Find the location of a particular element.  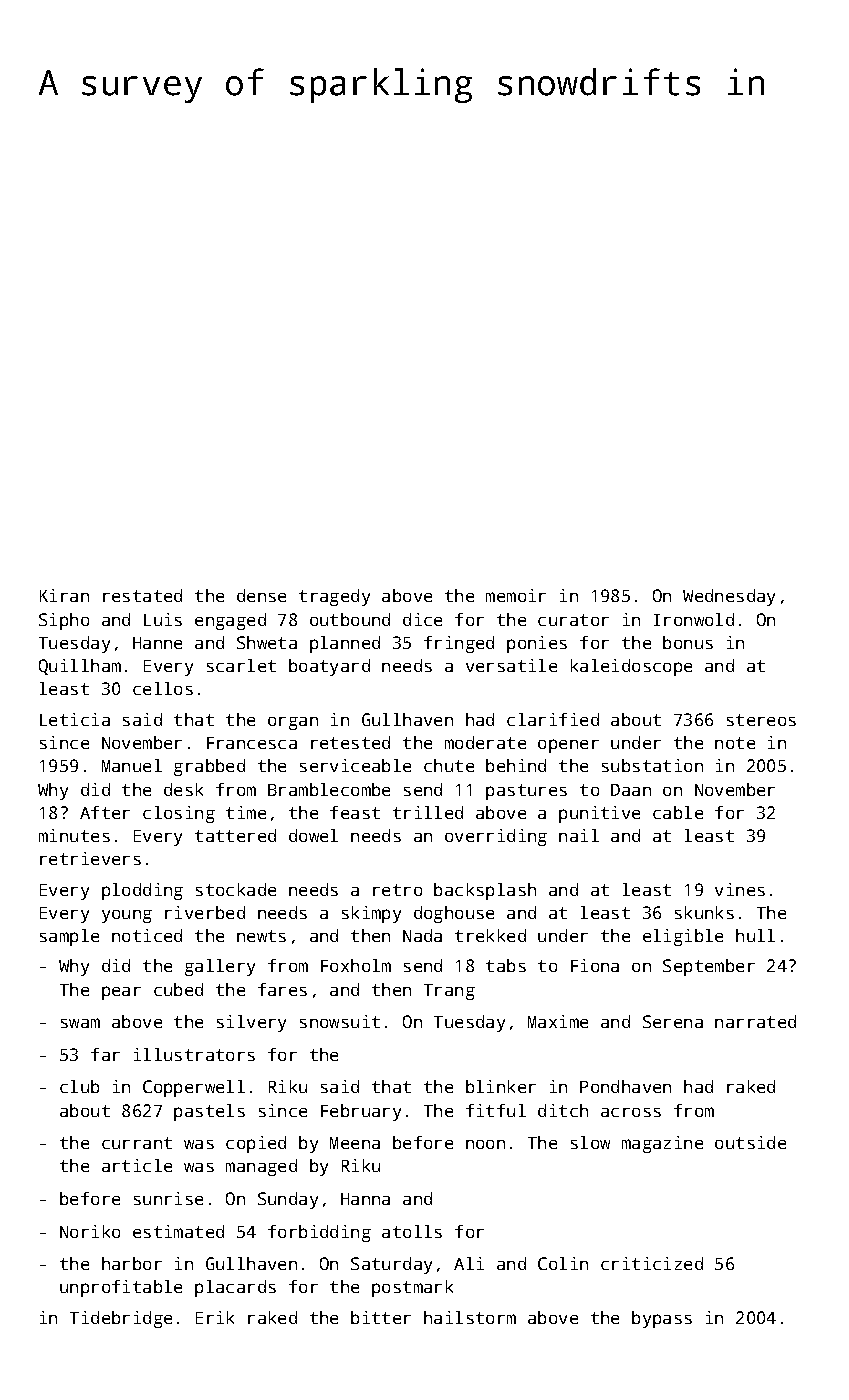

Ironwold is located at coordinates (694, 619).
